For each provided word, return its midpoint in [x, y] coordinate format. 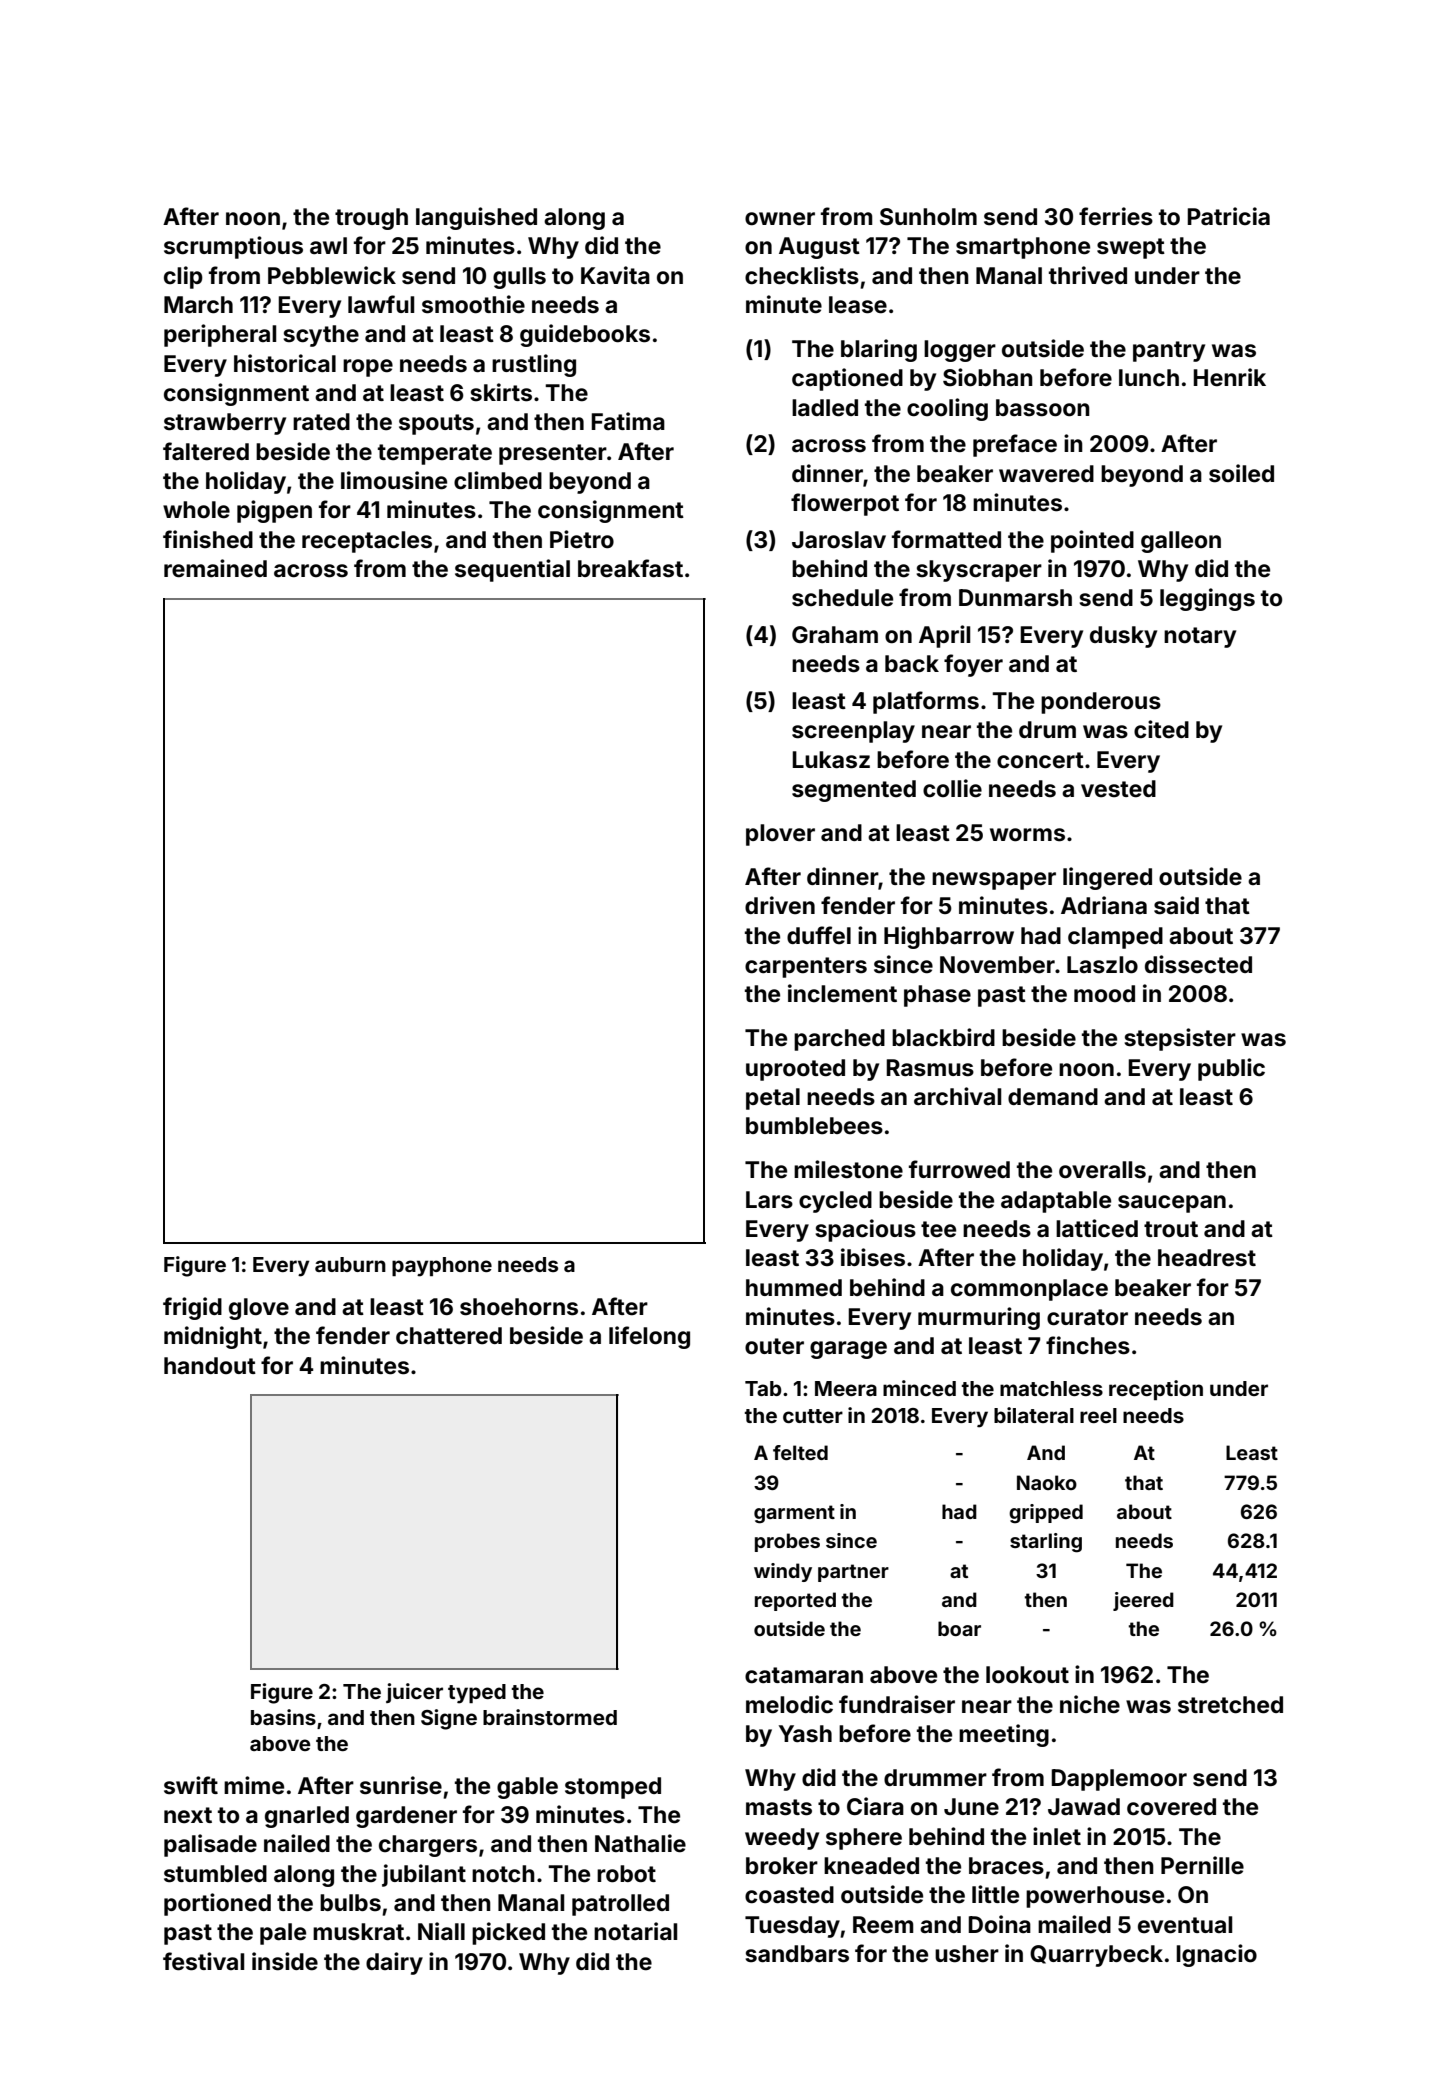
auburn [350, 1264]
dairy [394, 1963]
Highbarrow [949, 937]
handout [210, 1365]
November [997, 965]
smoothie [473, 304]
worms [1027, 835]
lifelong [649, 1337]
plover [780, 835]
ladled [825, 408]
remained [215, 568]
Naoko [1047, 1482]
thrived [1088, 275]
